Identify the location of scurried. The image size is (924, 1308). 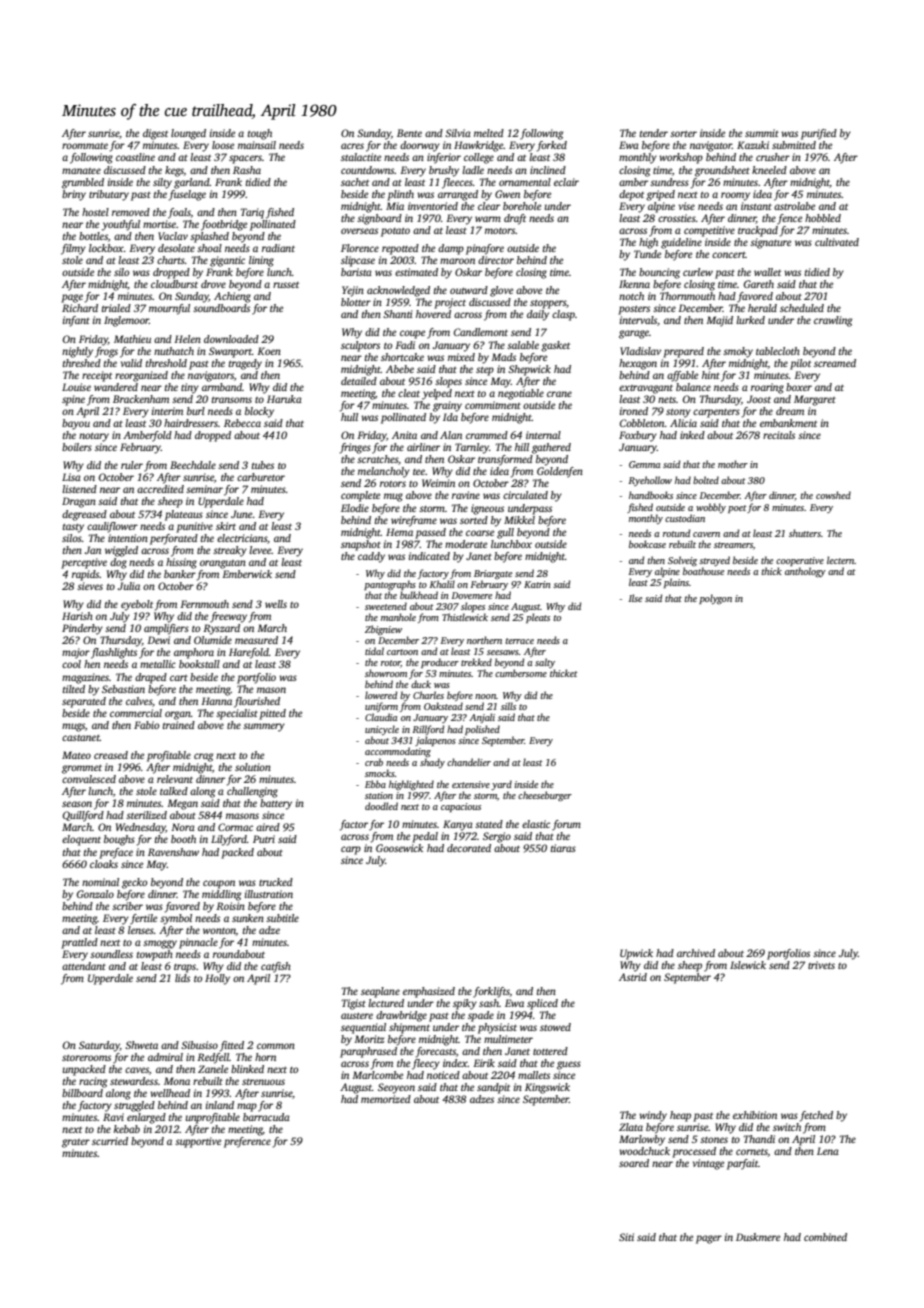
(110, 1141).
